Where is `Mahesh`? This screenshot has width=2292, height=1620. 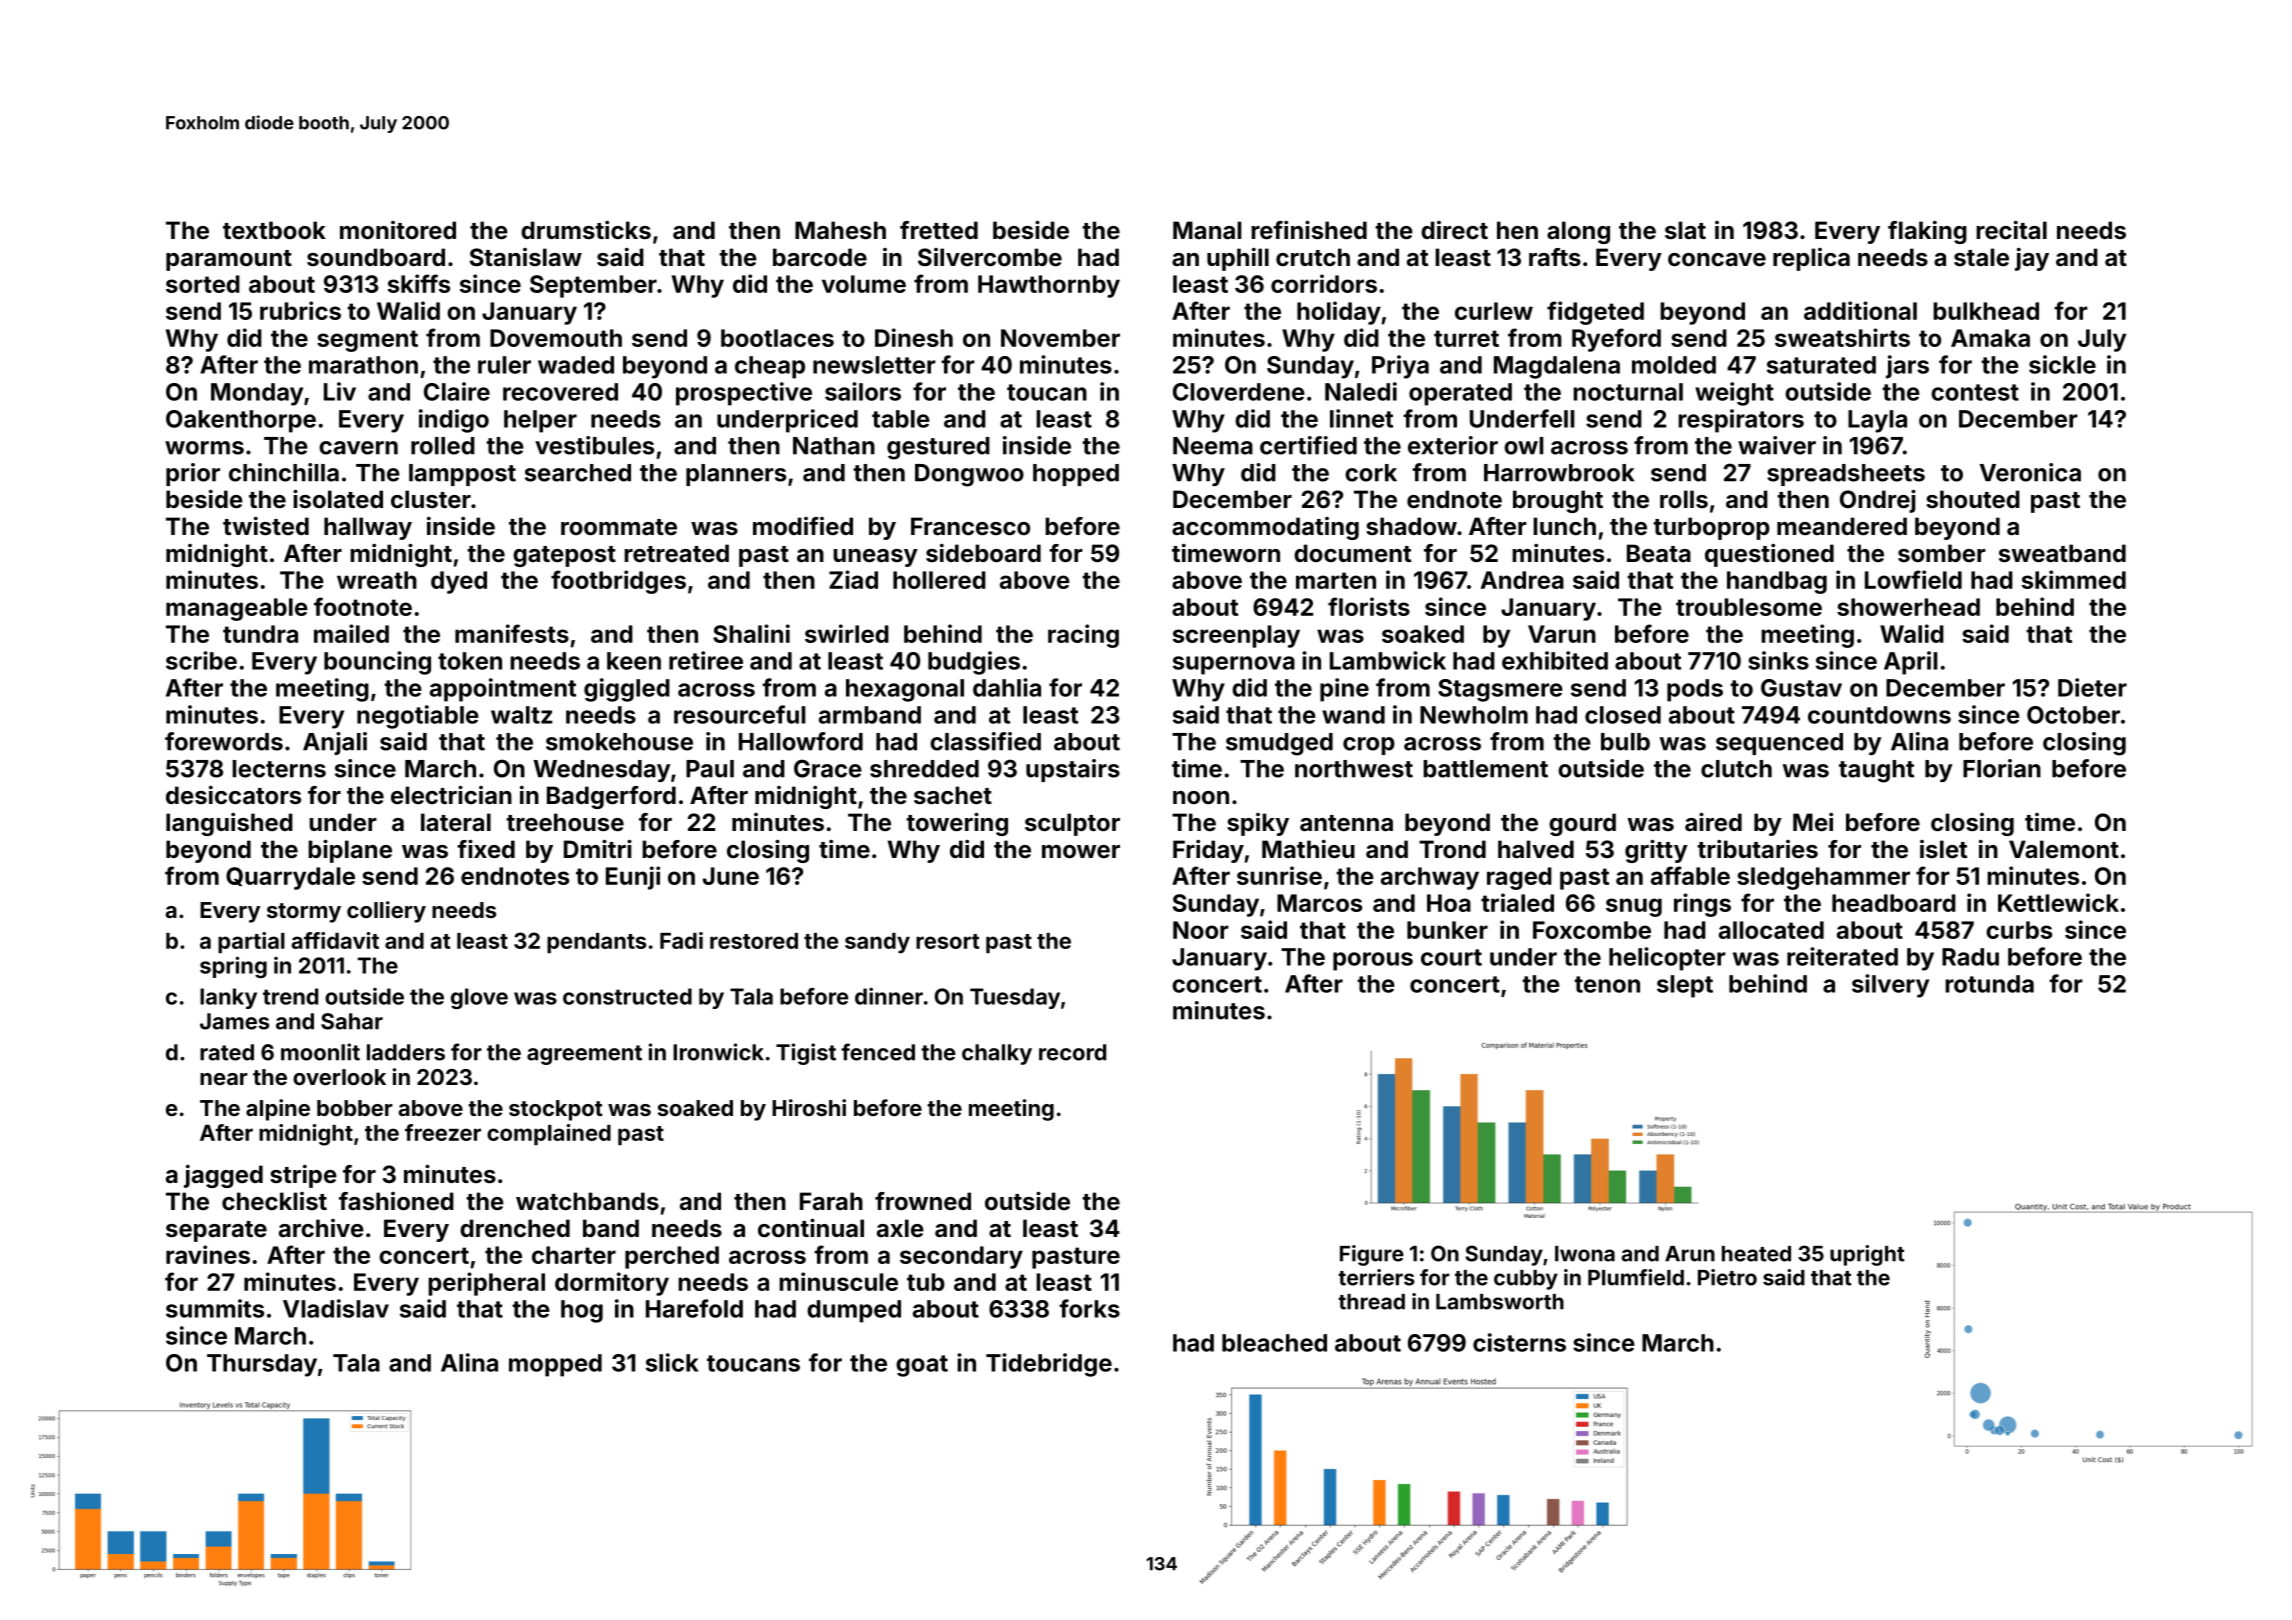 Mahesh is located at coordinates (840, 230).
